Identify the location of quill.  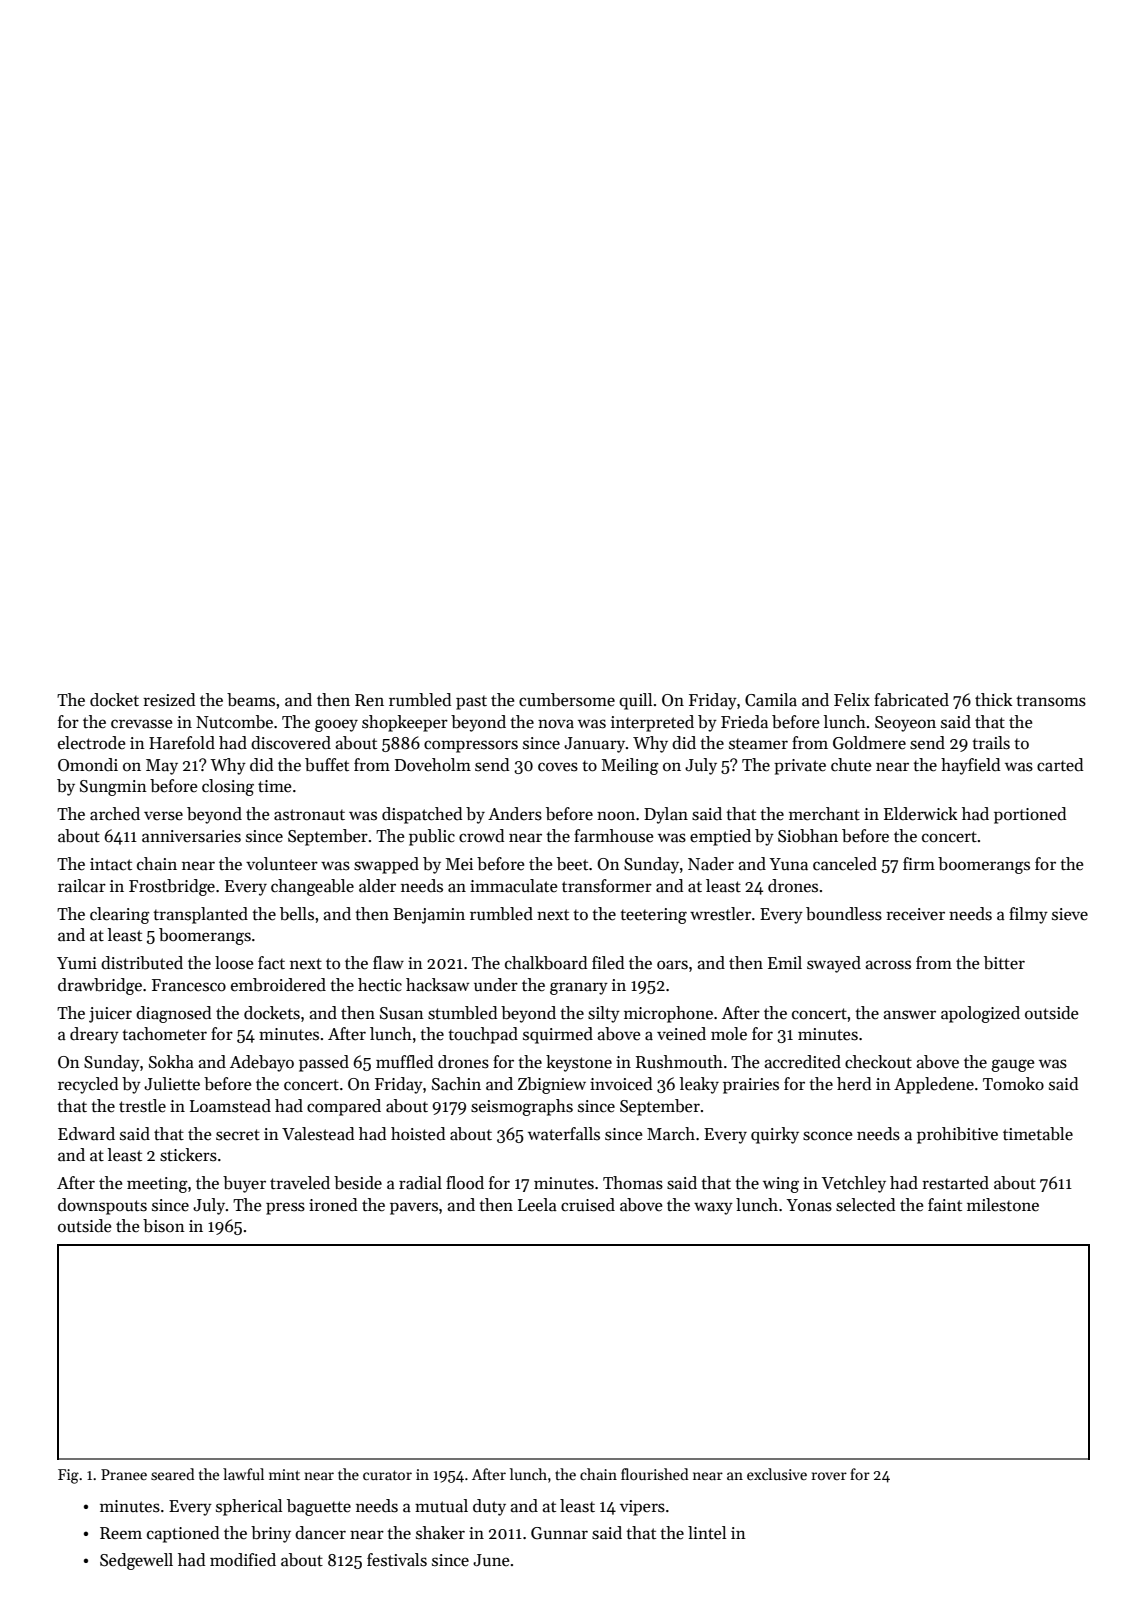
(635, 701).
